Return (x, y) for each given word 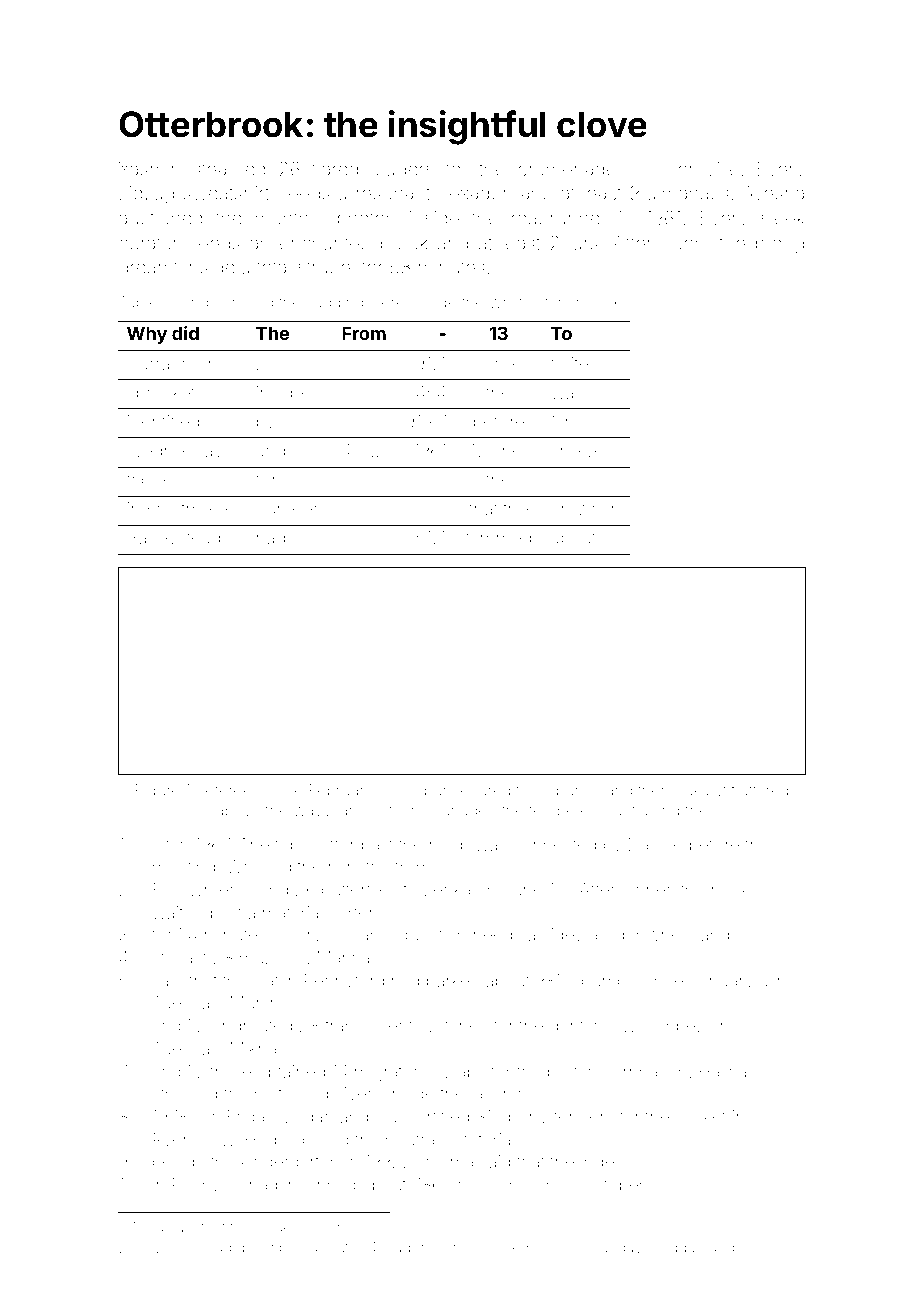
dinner (646, 889)
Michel (499, 450)
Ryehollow (194, 1141)
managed (462, 812)
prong (780, 246)
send (269, 889)
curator (148, 243)
